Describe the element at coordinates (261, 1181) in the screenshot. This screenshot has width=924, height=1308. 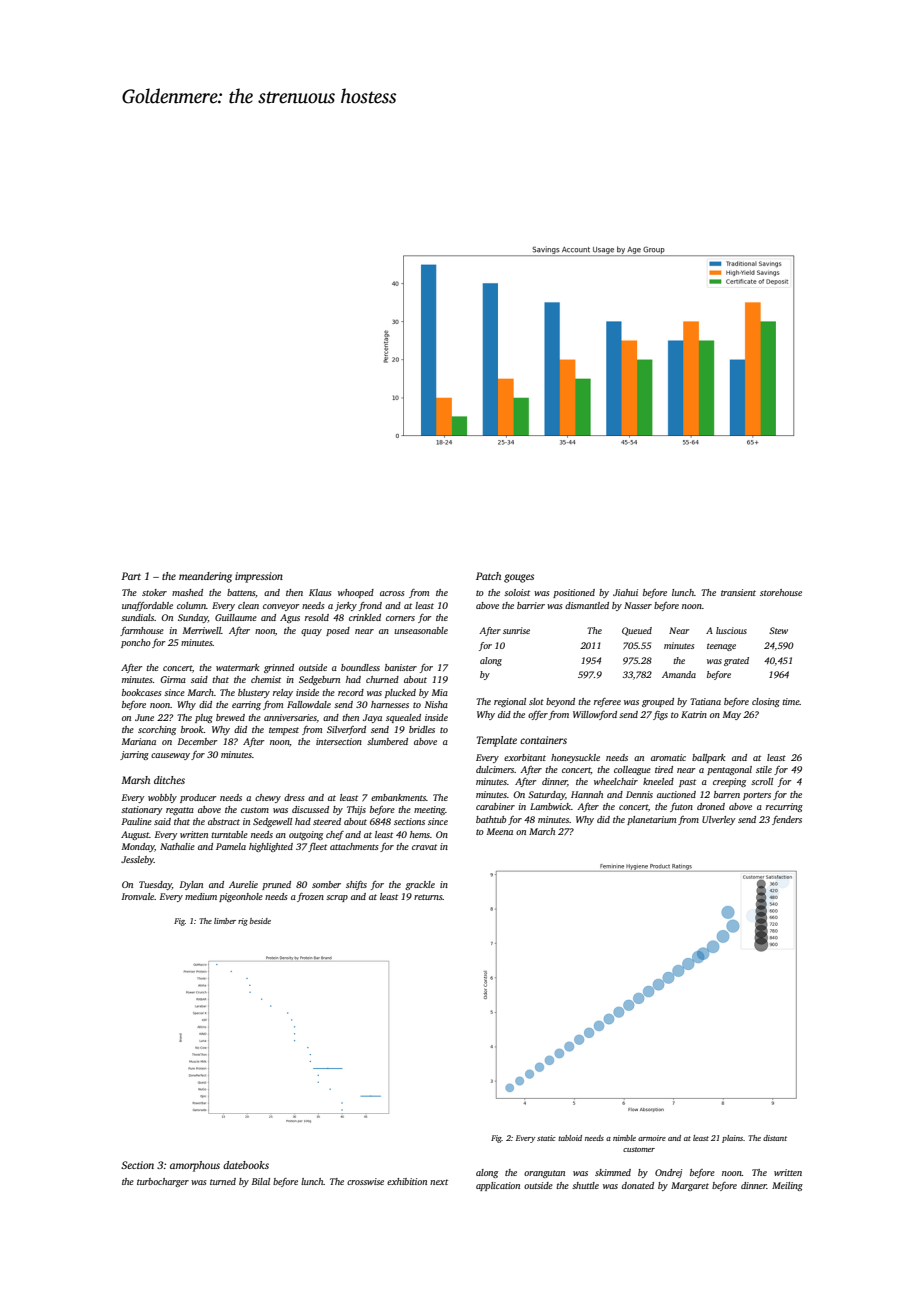
I see `Bilal` at that location.
